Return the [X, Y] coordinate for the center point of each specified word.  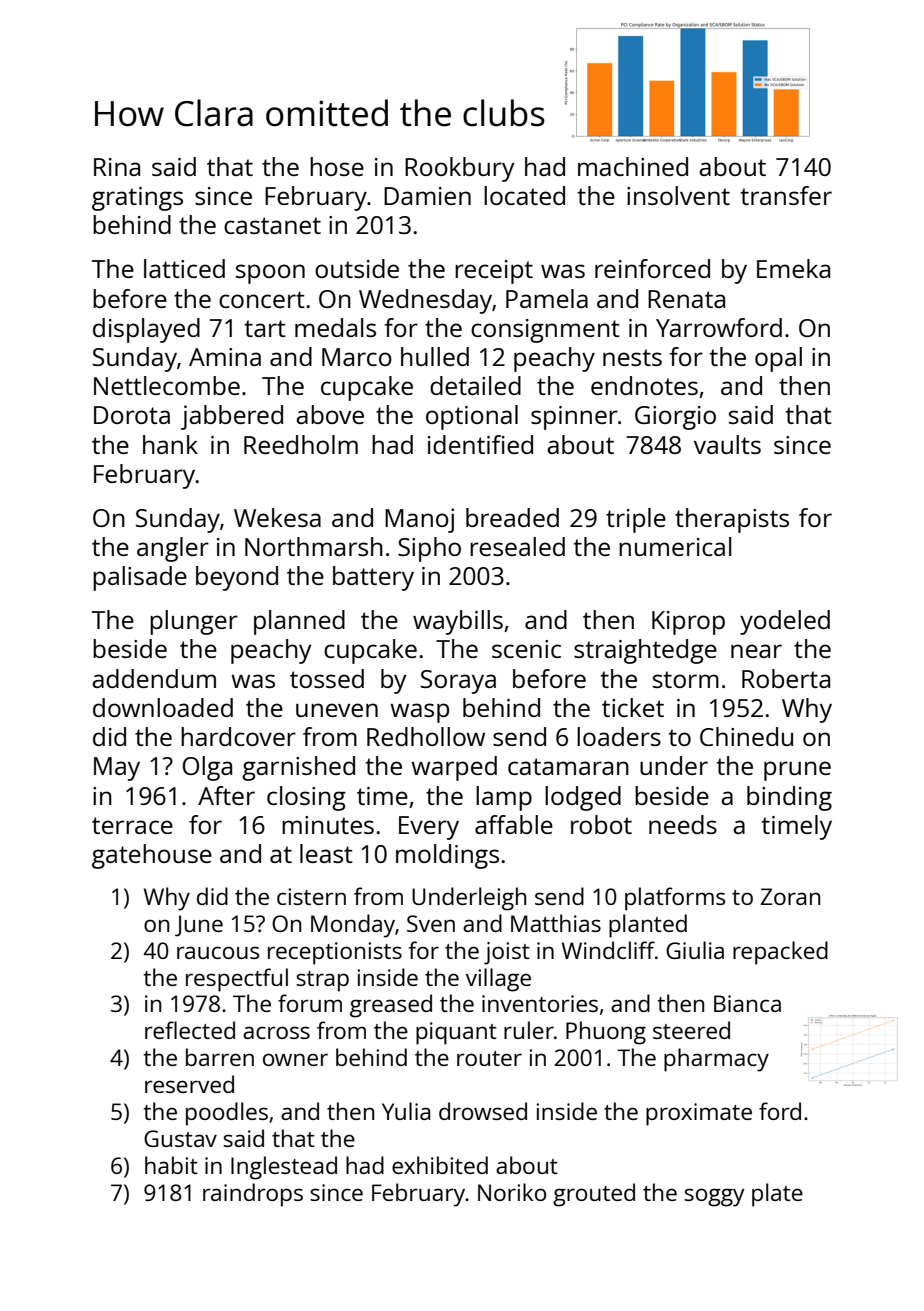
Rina [117, 167]
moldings [447, 856]
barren [220, 1057]
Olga [207, 768]
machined [633, 166]
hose [337, 166]
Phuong [606, 1033]
